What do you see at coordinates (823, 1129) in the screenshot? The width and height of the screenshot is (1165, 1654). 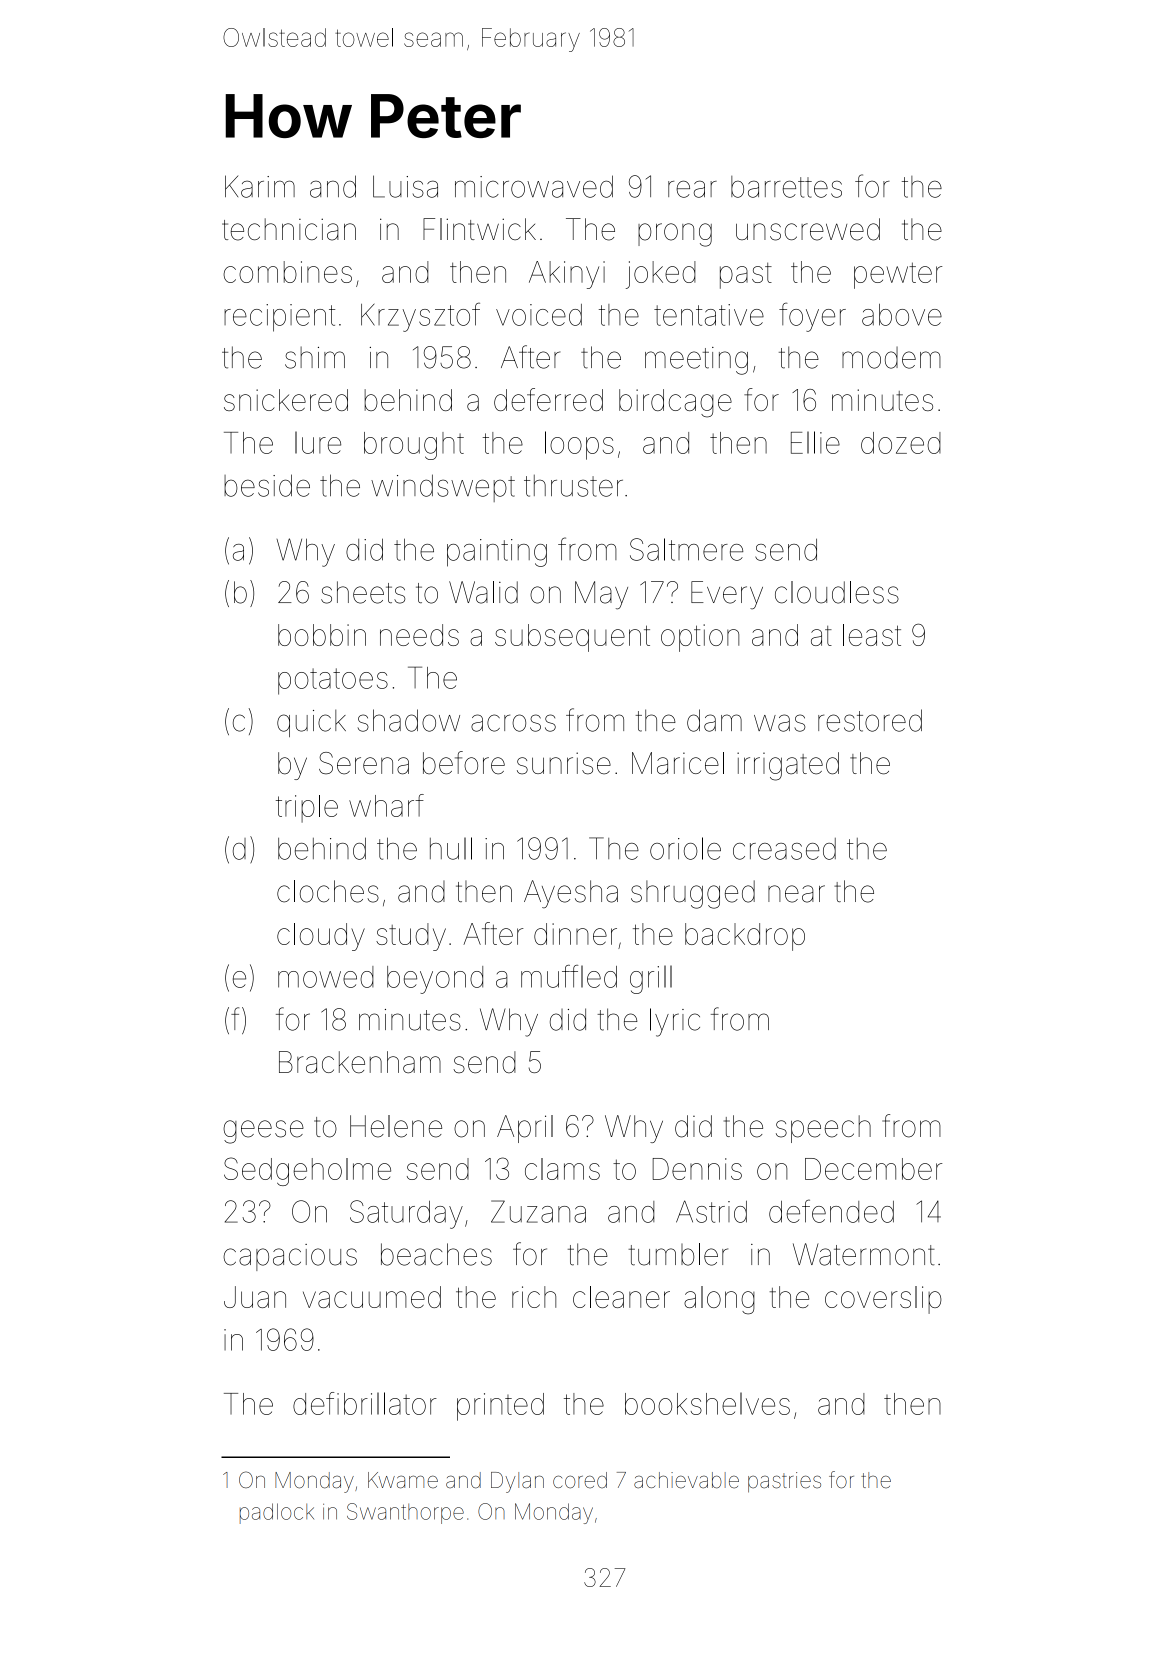 I see `speech` at bounding box center [823, 1129].
